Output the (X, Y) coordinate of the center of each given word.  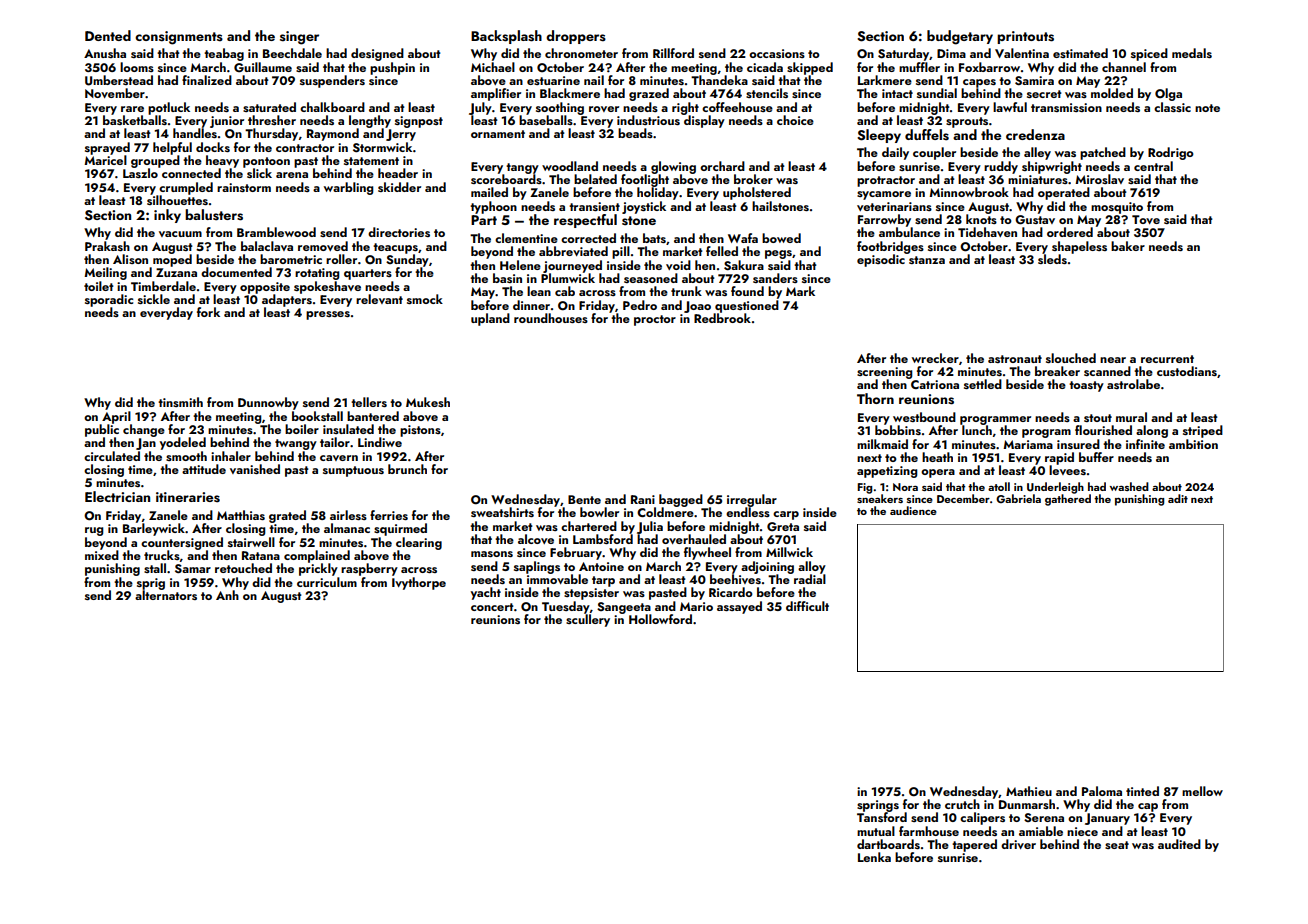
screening (884, 373)
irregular (752, 500)
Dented (108, 35)
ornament (498, 134)
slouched (1071, 358)
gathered (1068, 500)
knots (981, 219)
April (116, 417)
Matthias (241, 515)
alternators (166, 595)
